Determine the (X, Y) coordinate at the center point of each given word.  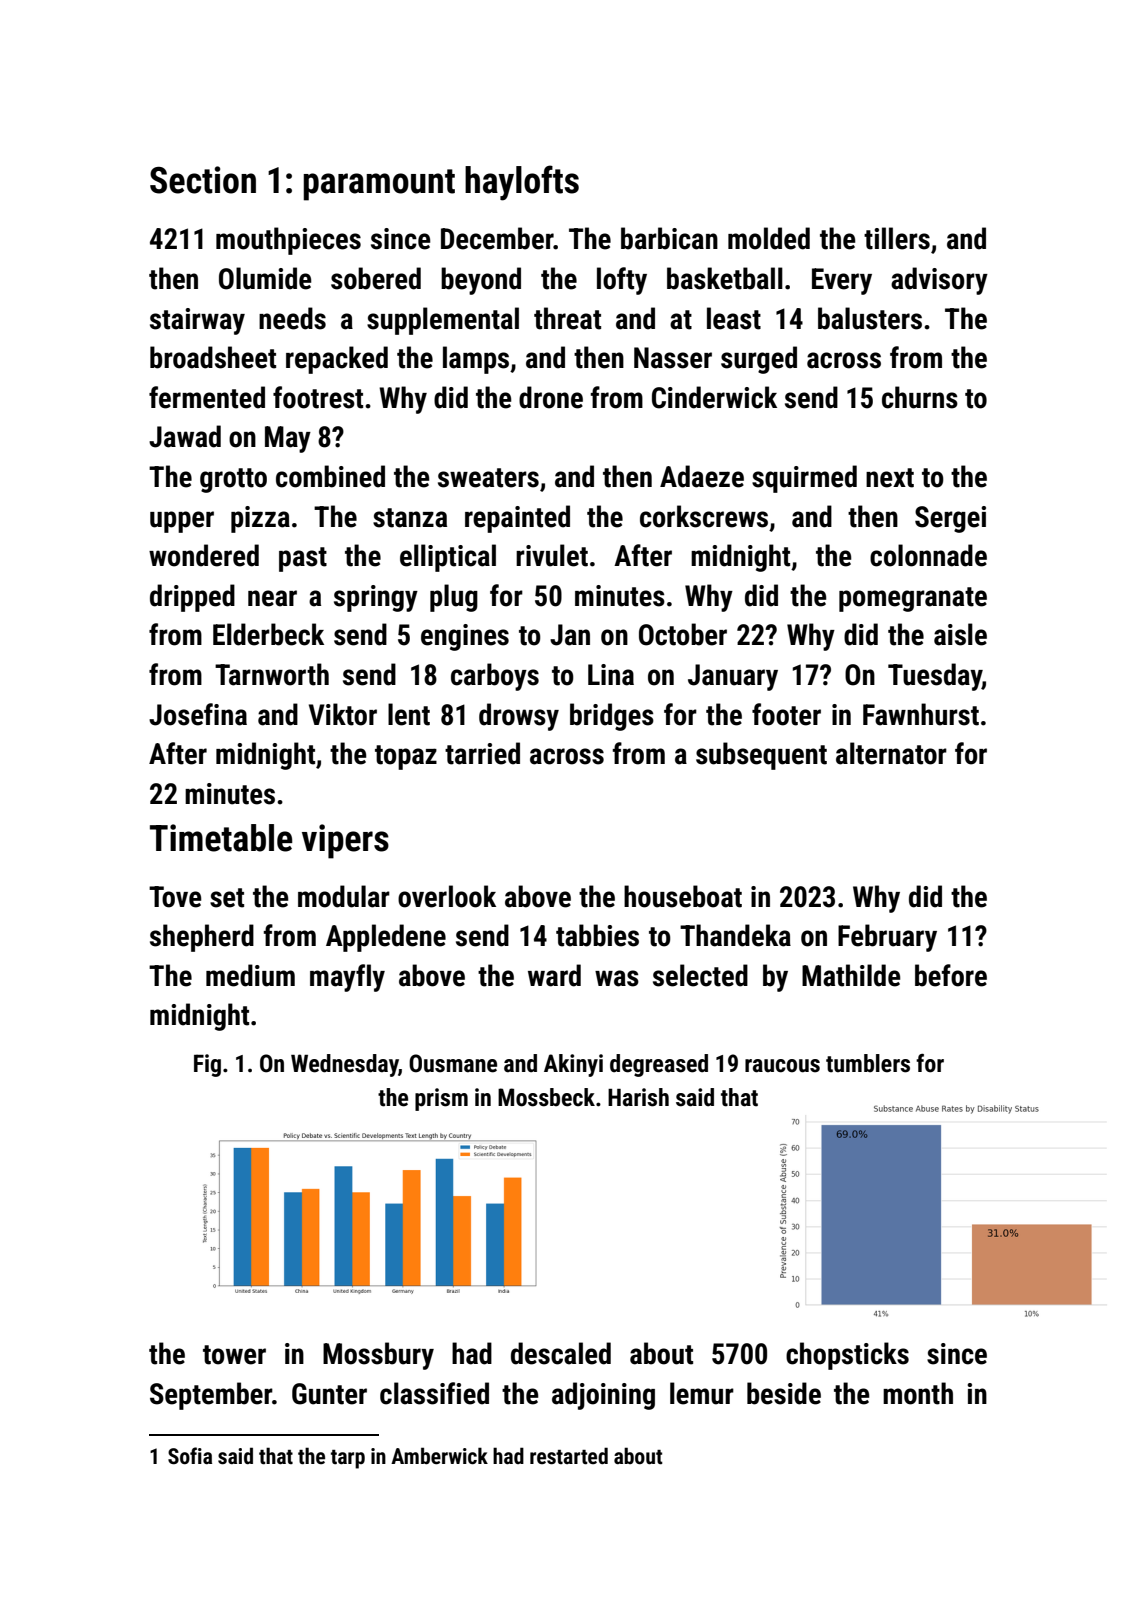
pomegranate (913, 599)
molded (769, 238)
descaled (561, 1353)
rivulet (552, 555)
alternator (891, 753)
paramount (379, 185)
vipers (345, 841)
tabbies (597, 935)
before (951, 975)
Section (203, 180)
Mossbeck (546, 1097)
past (303, 559)
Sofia (190, 1456)
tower (234, 1355)
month (918, 1393)
